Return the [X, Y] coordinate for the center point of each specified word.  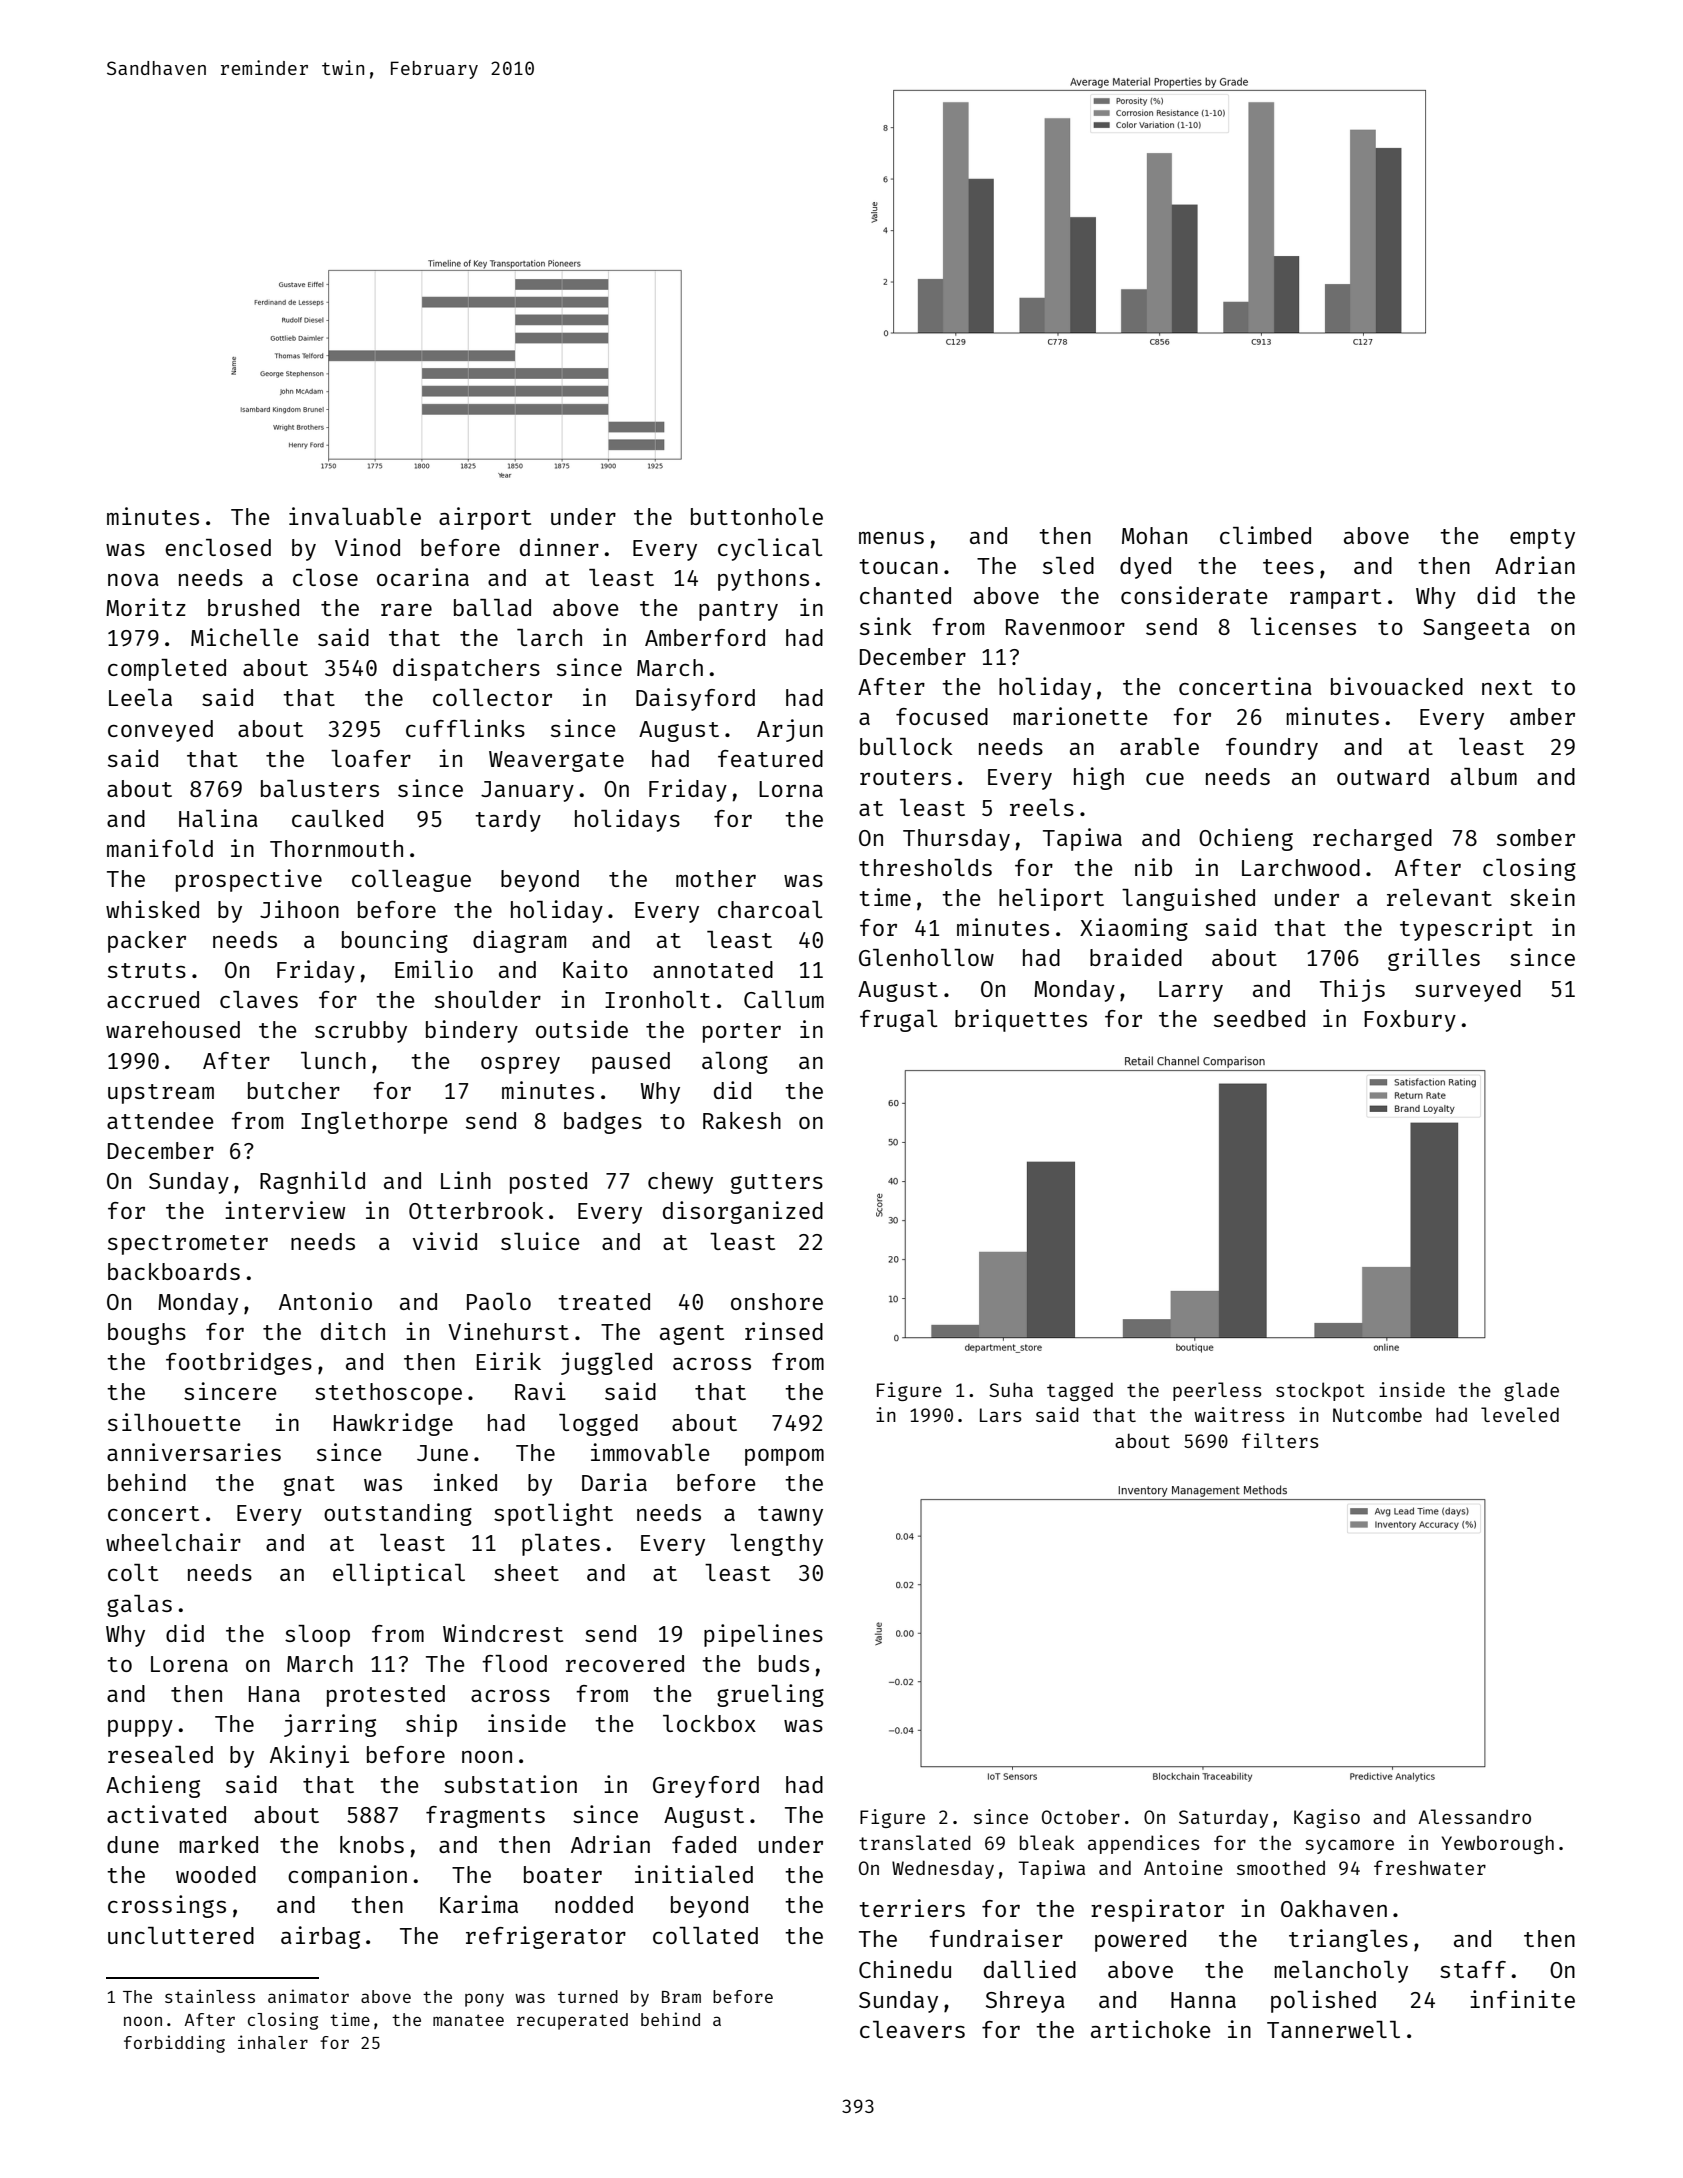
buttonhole [757, 516]
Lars [1001, 1415]
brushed [253, 607]
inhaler [273, 2042]
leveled [1520, 1414]
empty [1542, 539]
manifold [160, 848]
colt [133, 1572]
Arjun [790, 730]
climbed [1265, 535]
